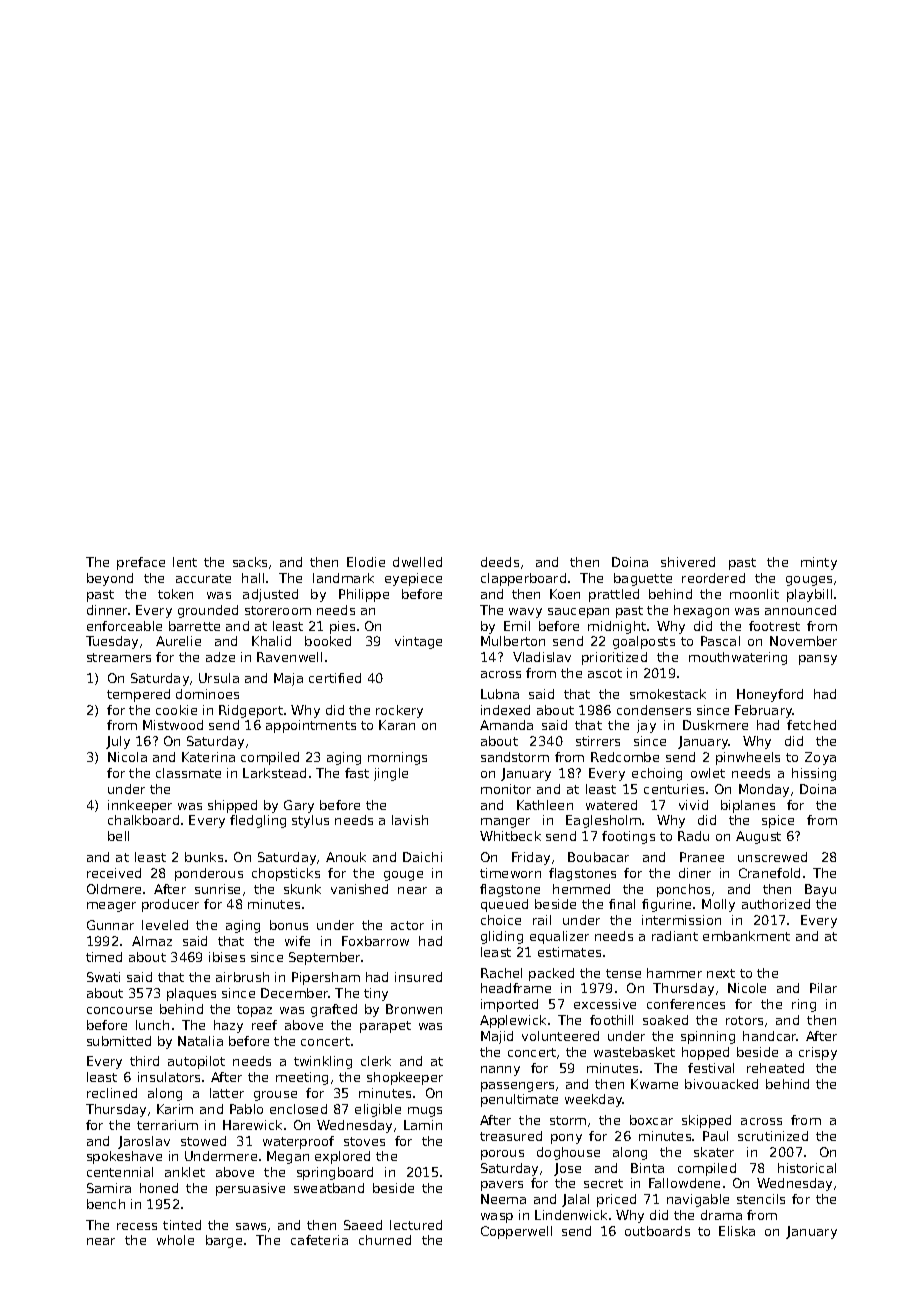  I want to click on penultimate, so click(519, 1100).
